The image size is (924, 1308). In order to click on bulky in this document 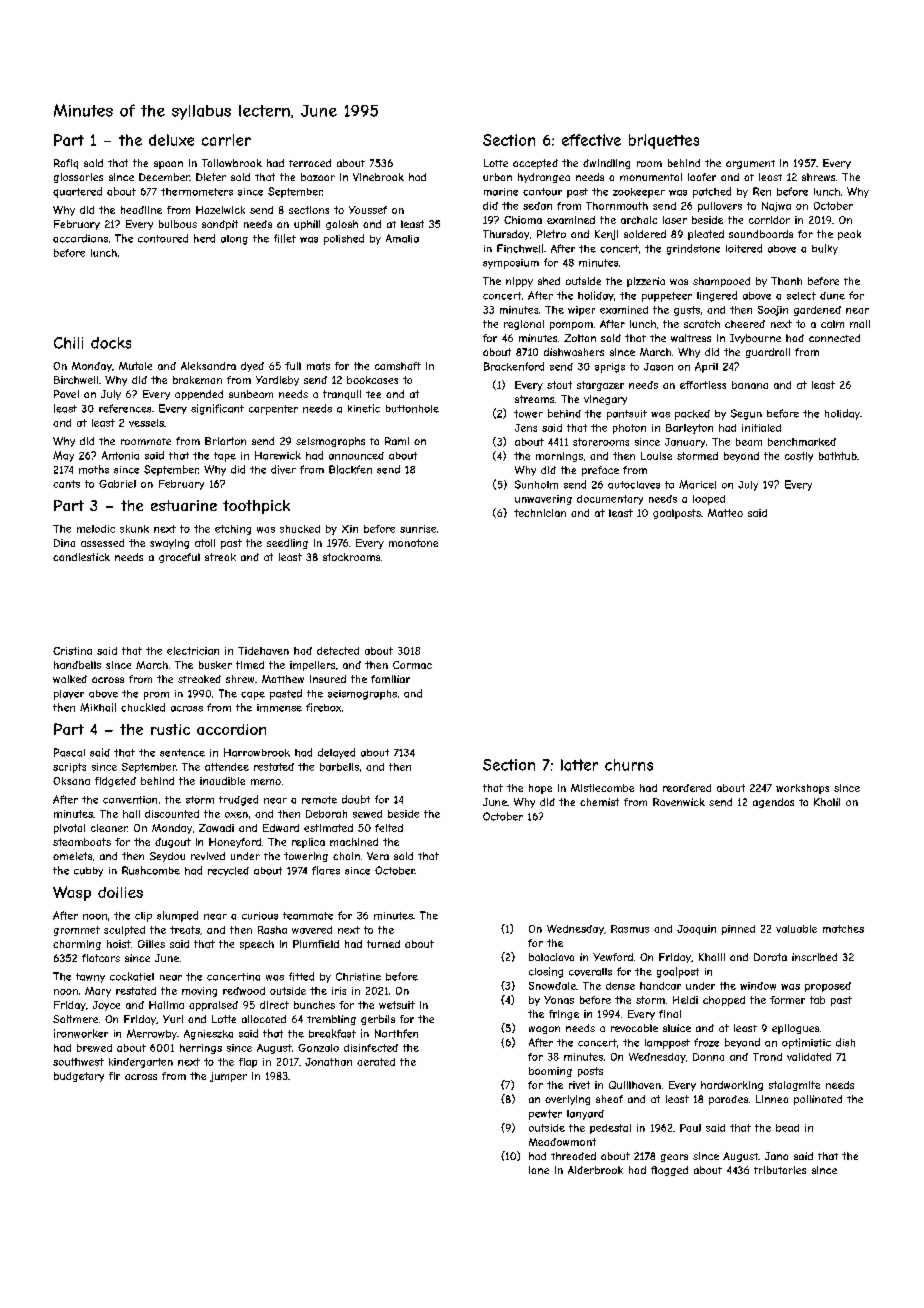, I will do `click(825, 249)`.
